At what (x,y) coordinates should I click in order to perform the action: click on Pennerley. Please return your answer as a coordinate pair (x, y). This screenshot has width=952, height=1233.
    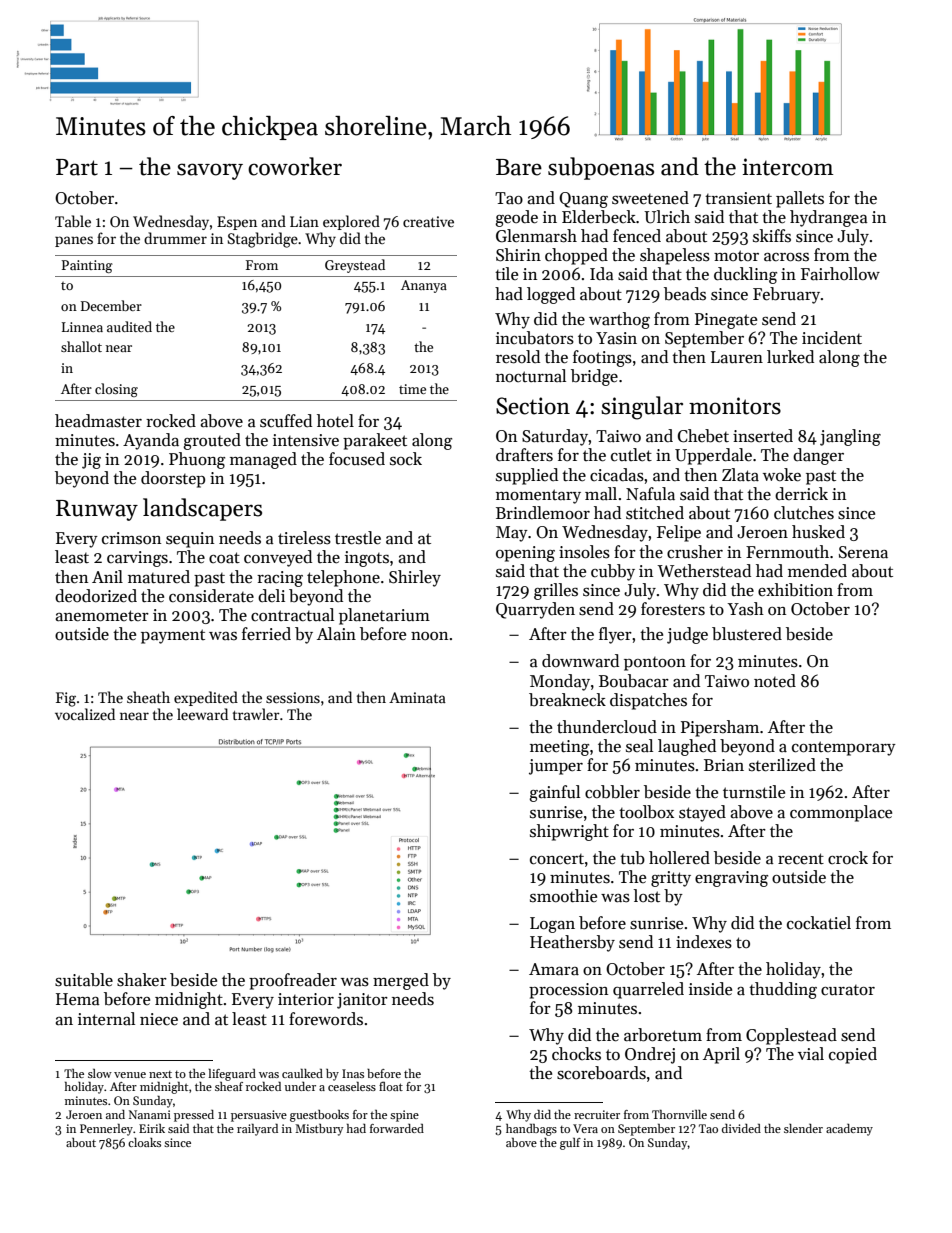
    Looking at the image, I should click on (106, 1130).
